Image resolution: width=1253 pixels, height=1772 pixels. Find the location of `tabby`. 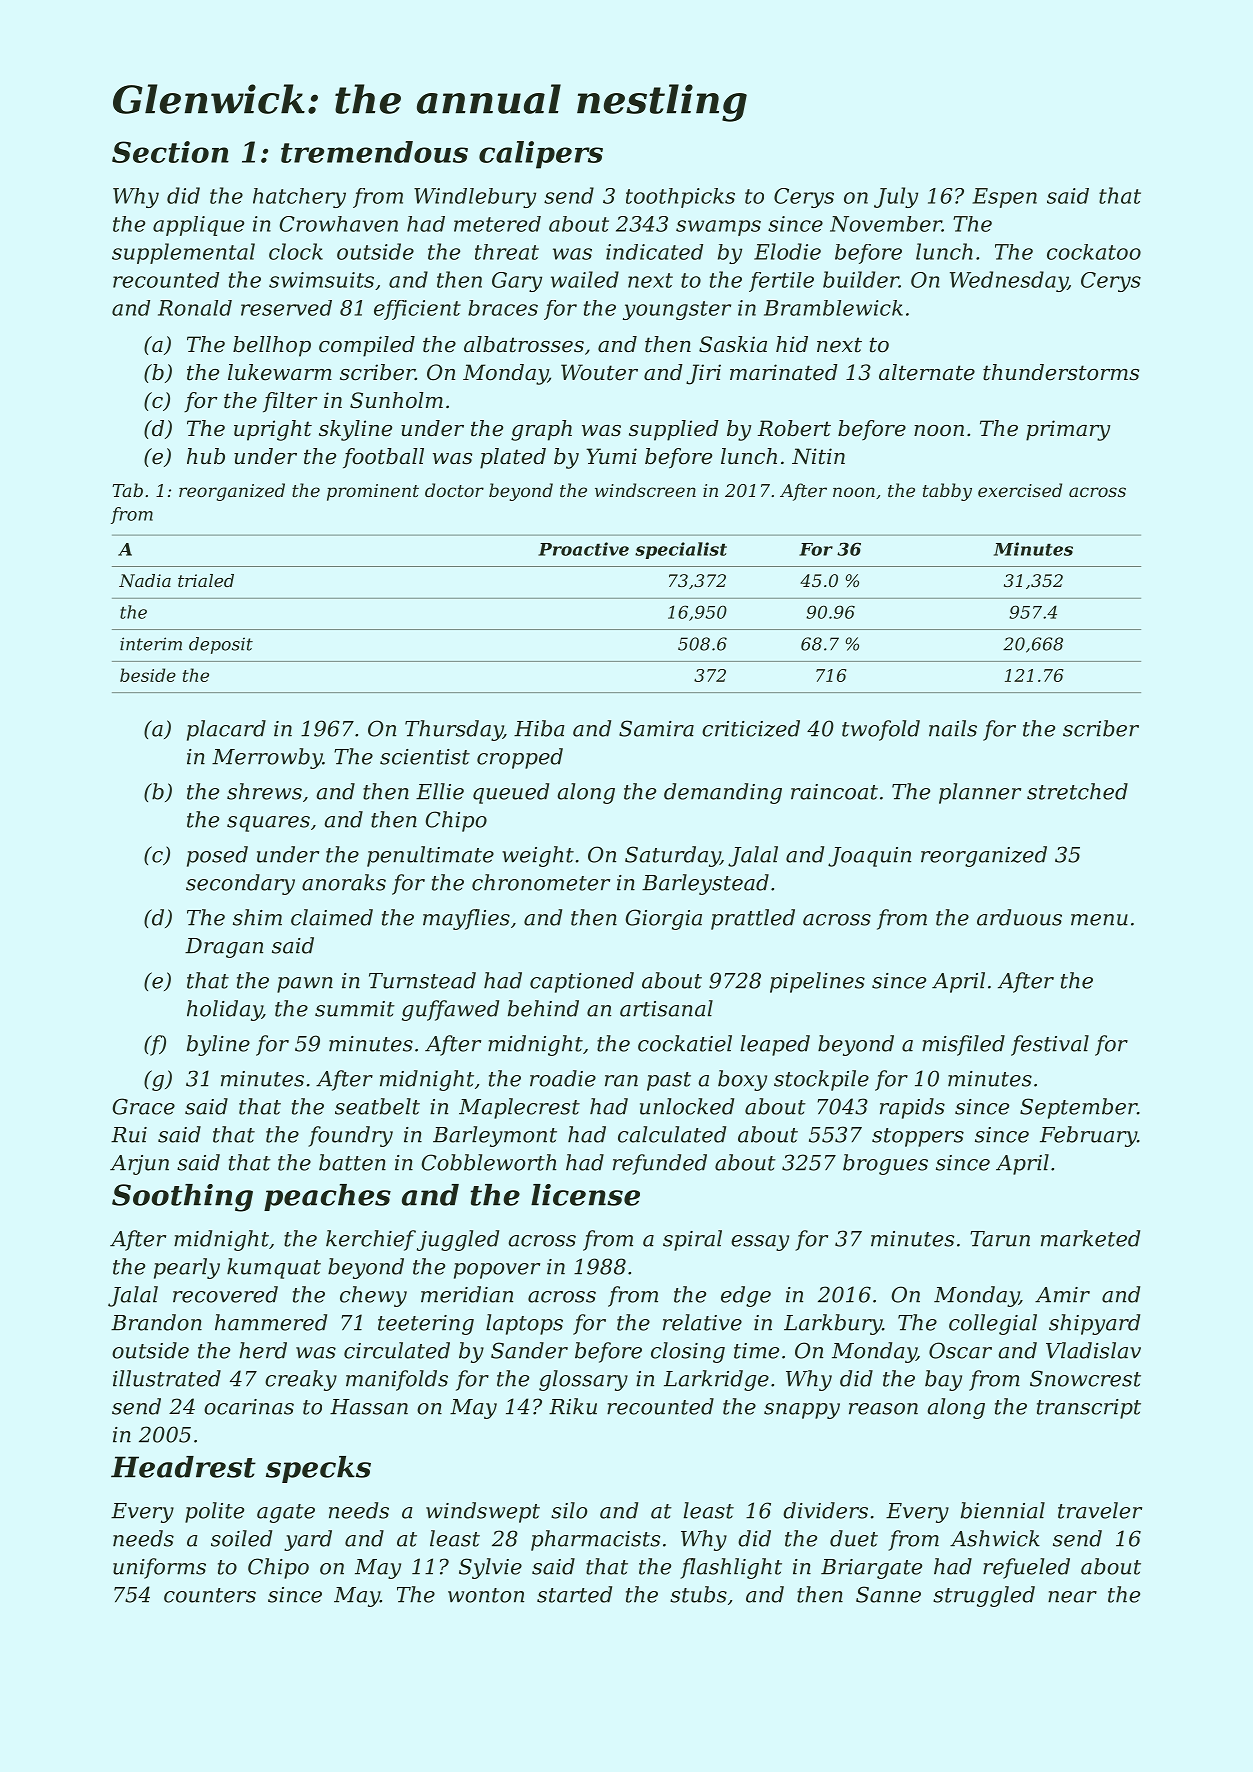

tabby is located at coordinates (947, 492).
